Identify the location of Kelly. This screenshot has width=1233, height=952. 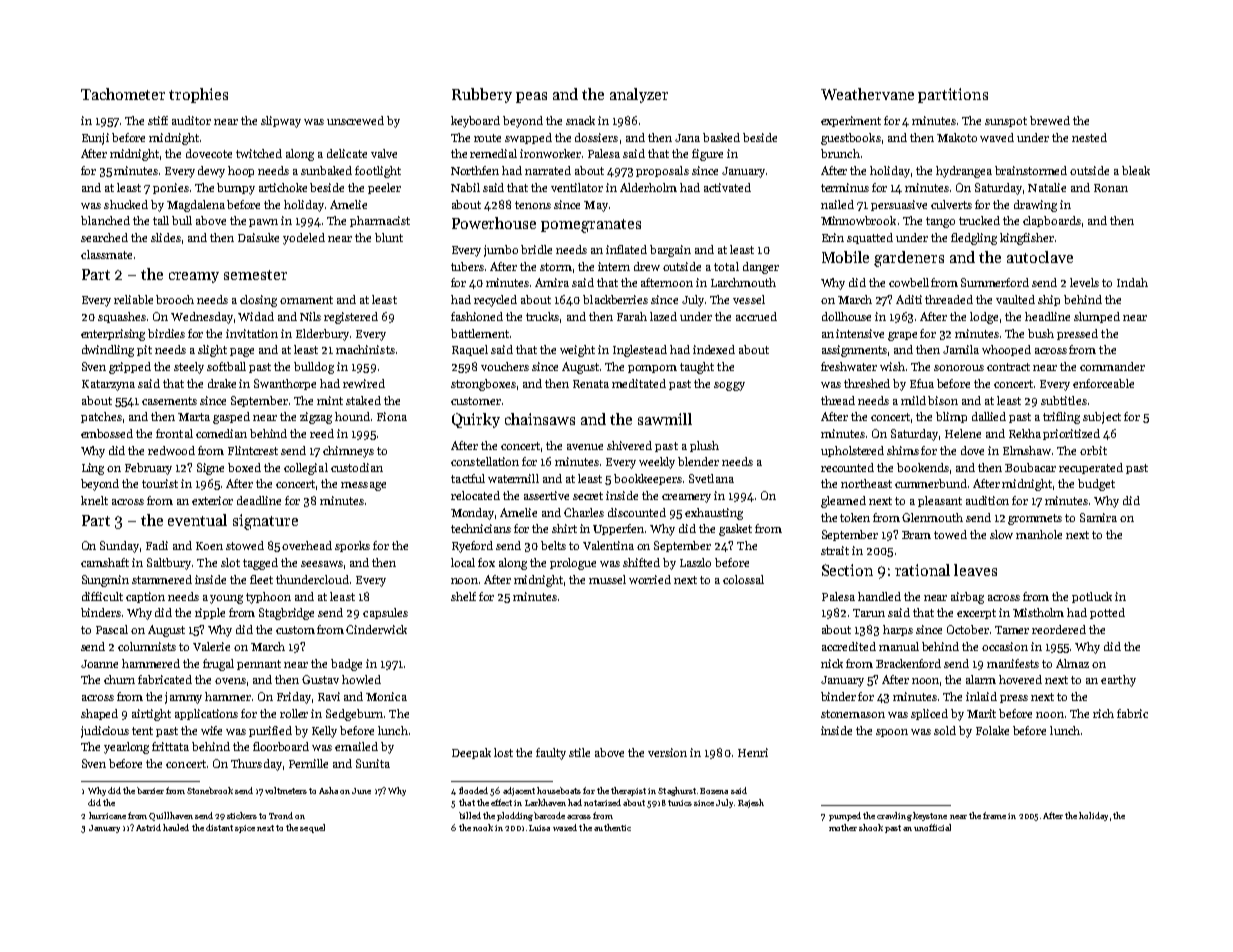
(324, 732).
